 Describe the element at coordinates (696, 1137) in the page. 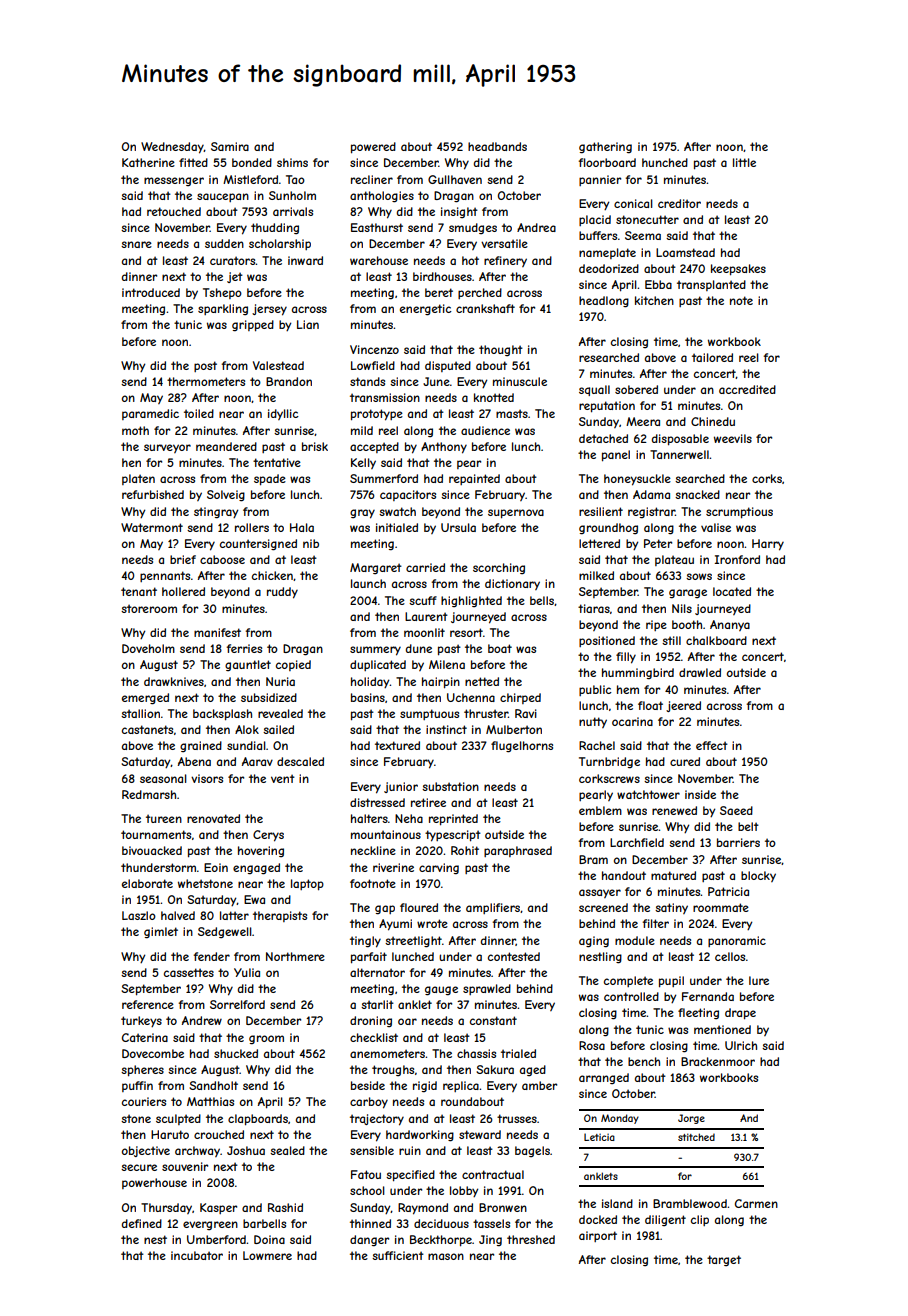

I see `stitched` at that location.
